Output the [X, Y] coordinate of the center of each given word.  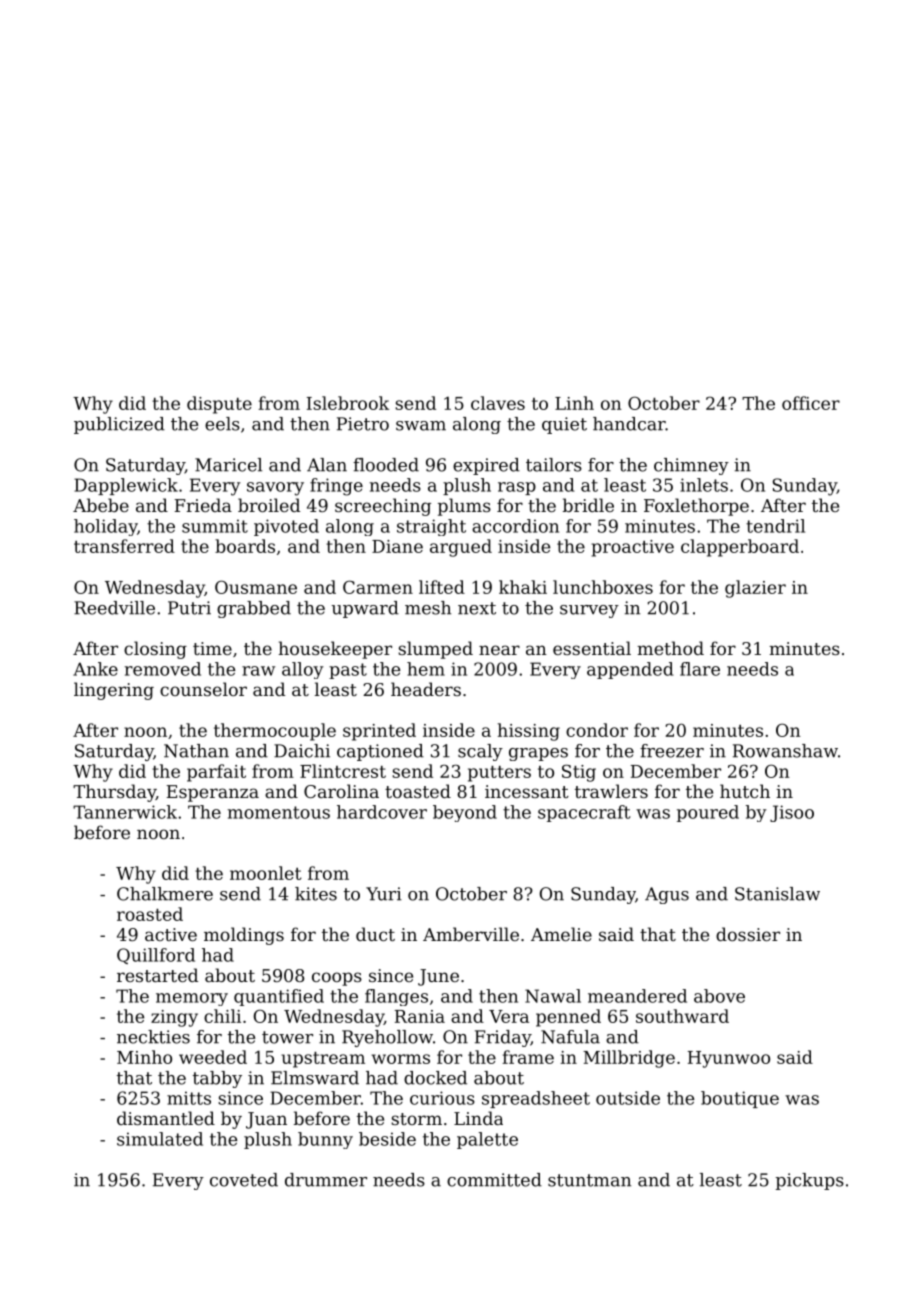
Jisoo [792, 813]
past [348, 671]
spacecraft [584, 813]
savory [275, 489]
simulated [160, 1139]
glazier [755, 589]
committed [494, 1180]
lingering [114, 691]
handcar [629, 424]
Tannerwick [125, 812]
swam [421, 426]
